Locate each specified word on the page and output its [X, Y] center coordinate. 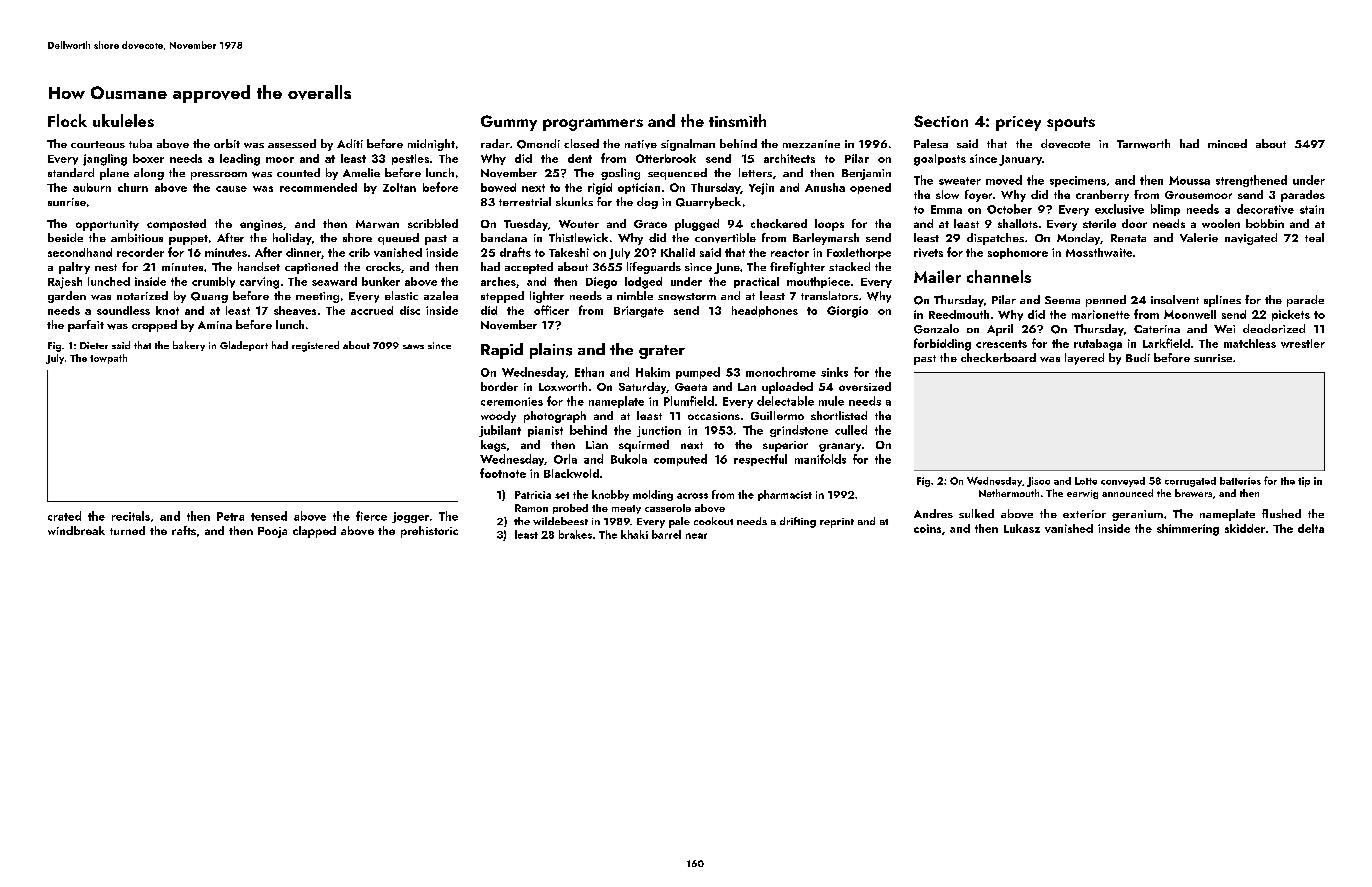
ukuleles [123, 120]
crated [64, 516]
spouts [1071, 124]
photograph [555, 417]
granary [840, 447]
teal [1314, 237]
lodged [643, 283]
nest [106, 267]
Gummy [509, 123]
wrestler [1303, 343]
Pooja [272, 532]
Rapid [502, 351]
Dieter [94, 345]
